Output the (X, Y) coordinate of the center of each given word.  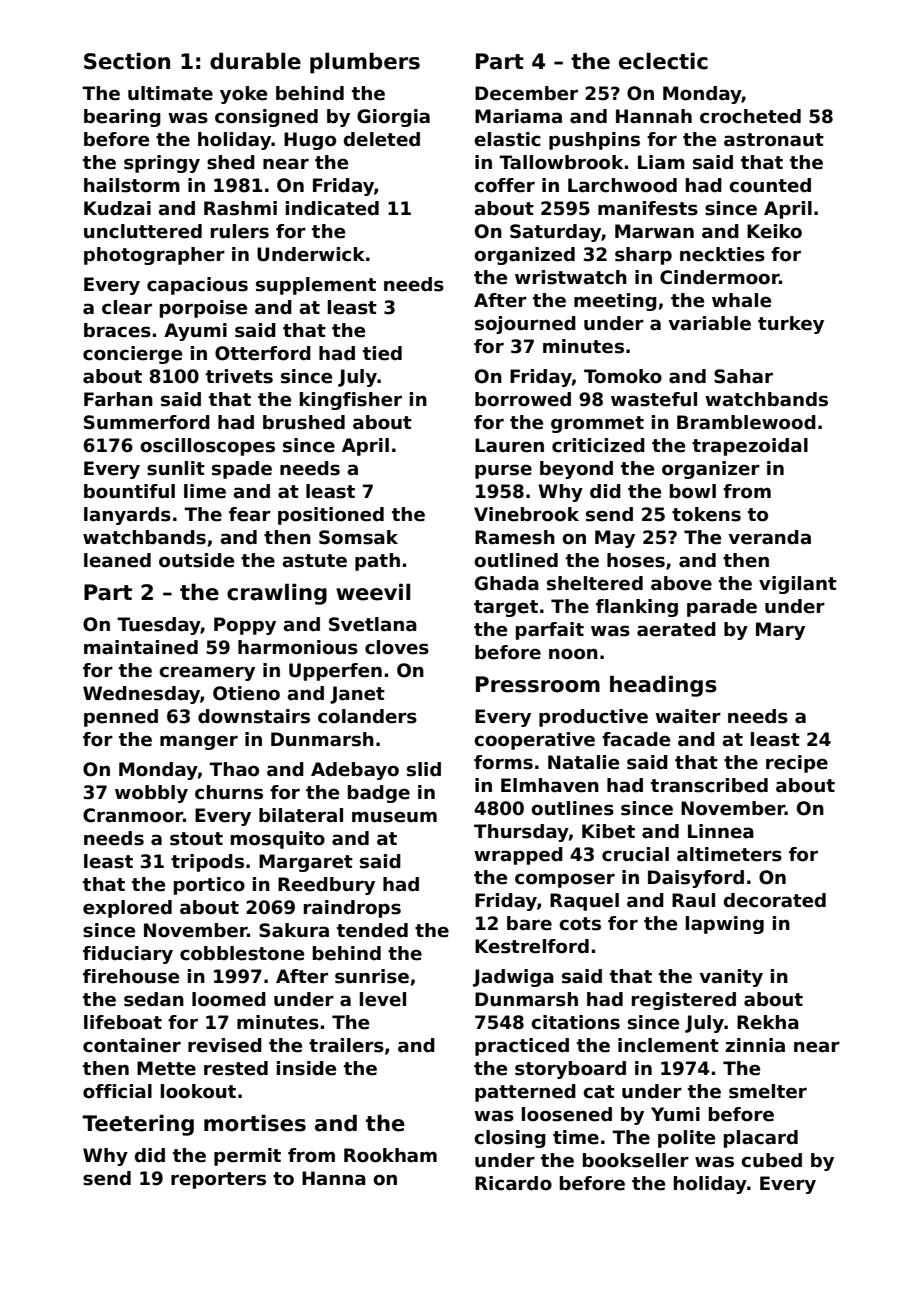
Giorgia (393, 118)
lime (205, 491)
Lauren (509, 445)
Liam (661, 162)
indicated (332, 208)
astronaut (774, 140)
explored (127, 909)
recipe (797, 764)
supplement (316, 286)
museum (394, 817)
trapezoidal (750, 447)
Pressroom (538, 684)
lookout (198, 1091)
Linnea (721, 831)
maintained (141, 647)
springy (162, 164)
